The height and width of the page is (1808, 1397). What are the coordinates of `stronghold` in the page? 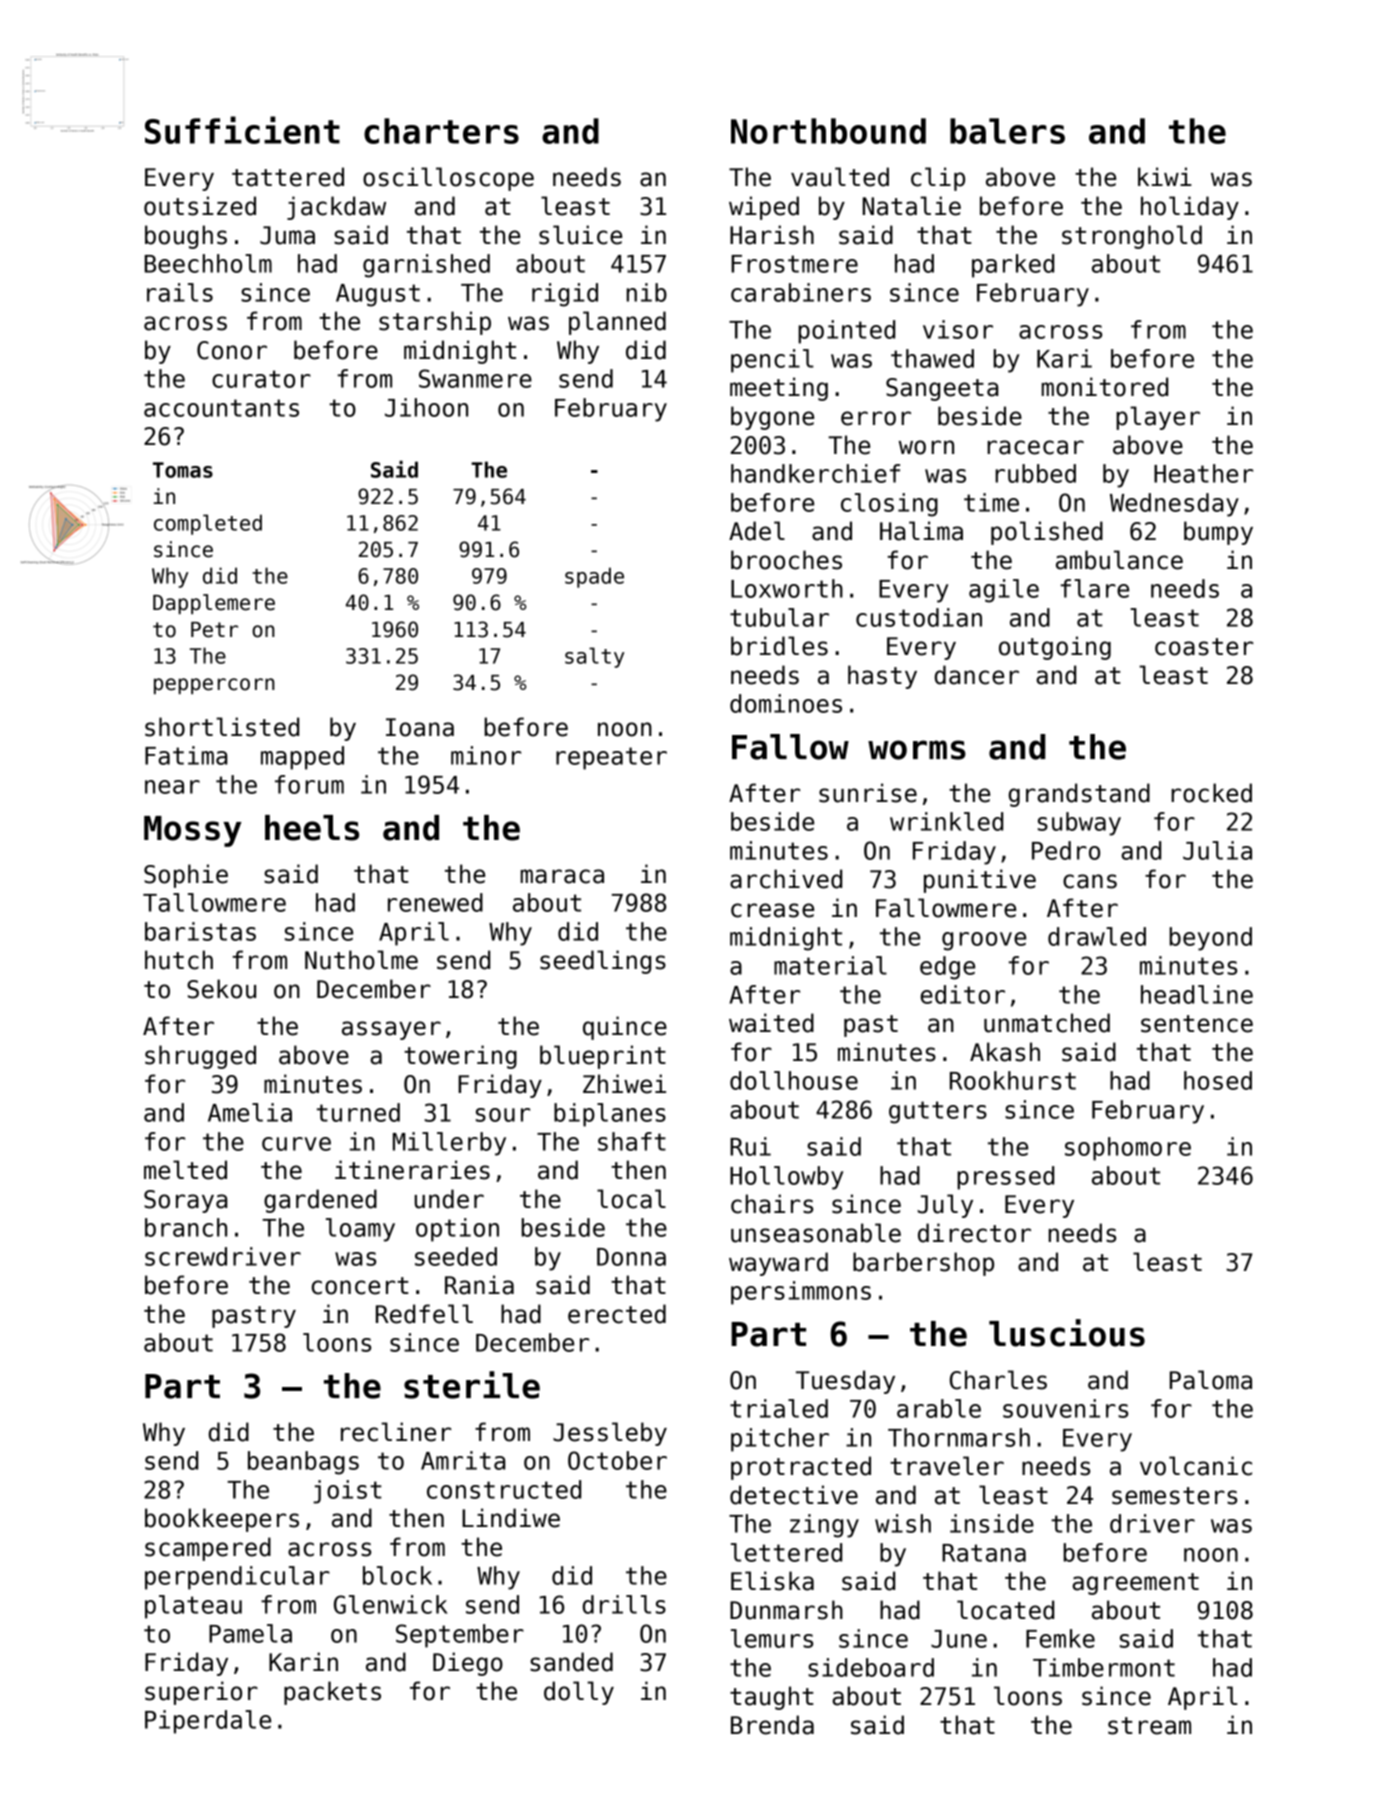 It's located at (1132, 237).
